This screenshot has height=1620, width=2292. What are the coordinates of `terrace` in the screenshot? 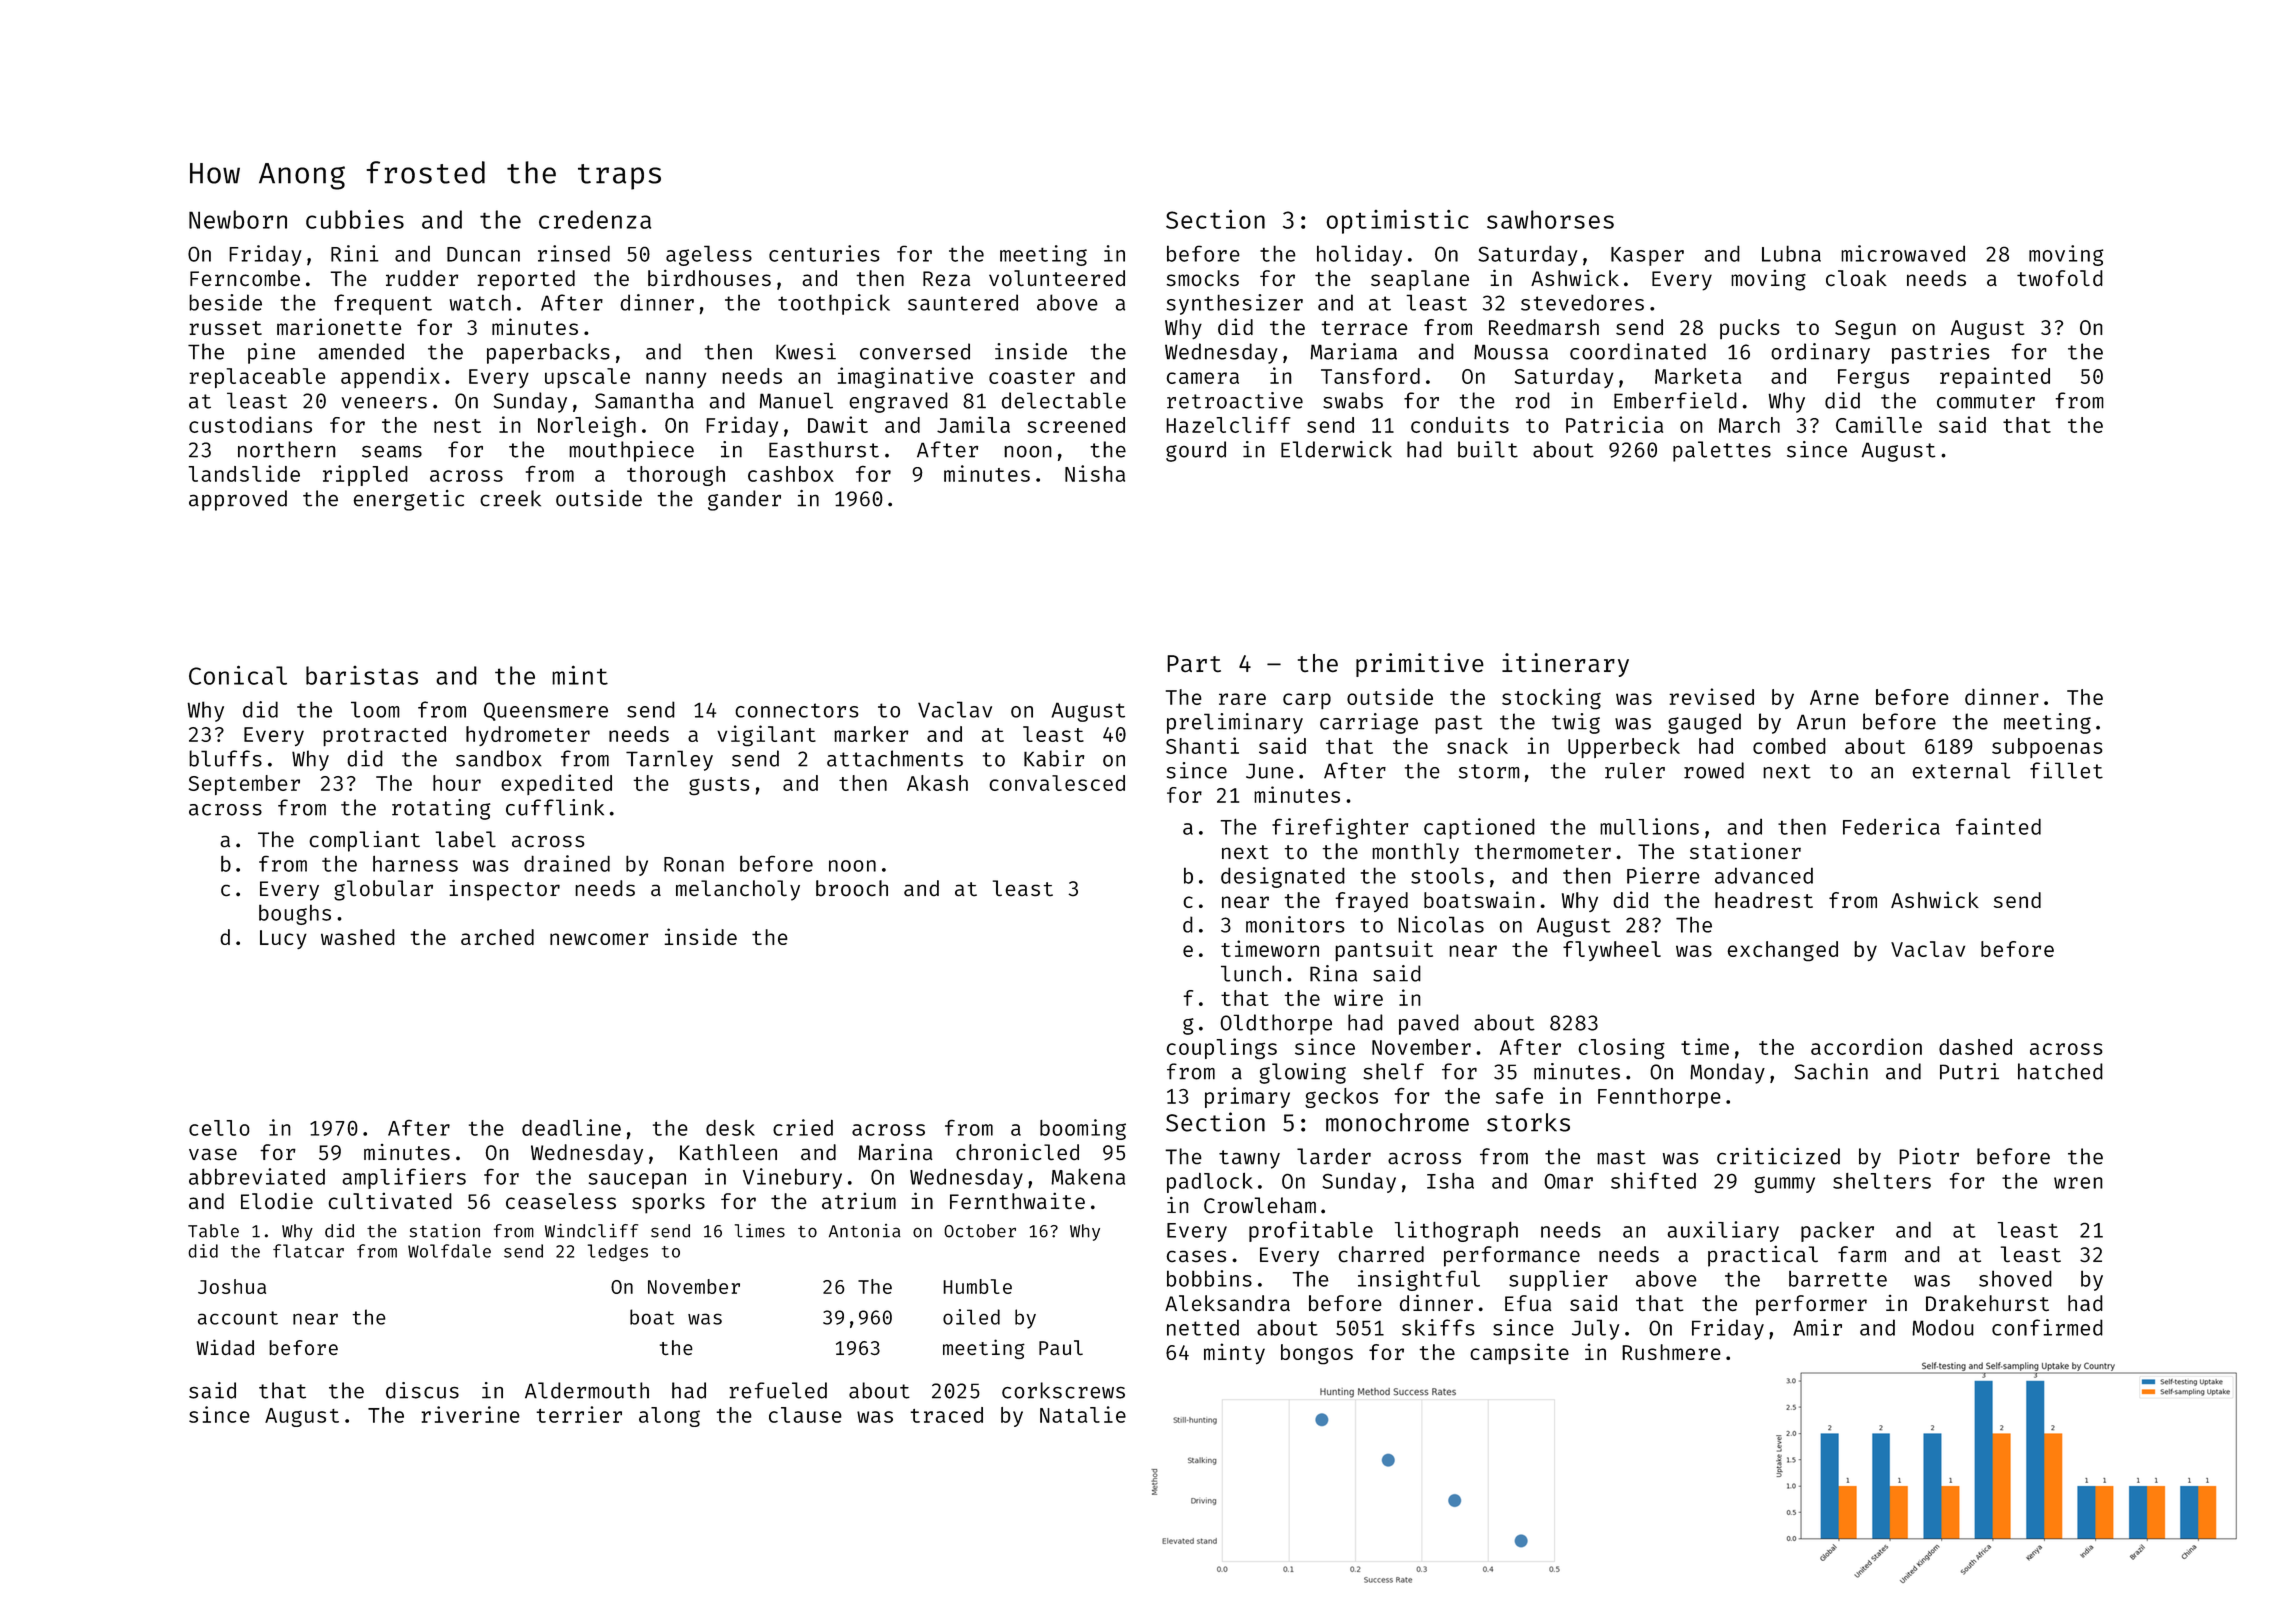 It's located at (1364, 328).
